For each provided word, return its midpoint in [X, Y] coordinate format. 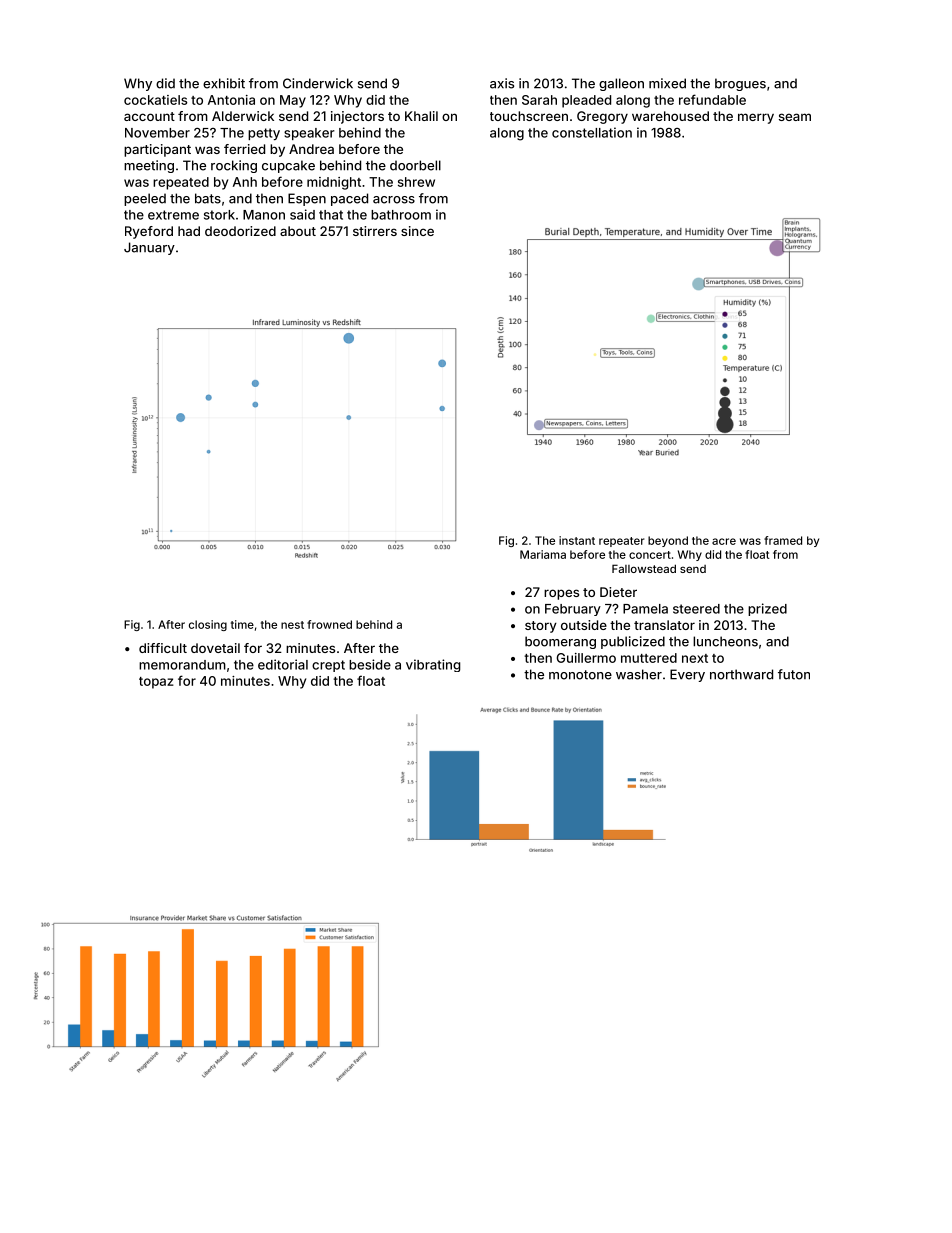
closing [208, 625]
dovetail [215, 648]
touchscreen [529, 116]
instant [577, 540]
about [298, 231]
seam [795, 117]
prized [767, 609]
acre [724, 541]
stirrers [375, 231]
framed [783, 540]
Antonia [231, 100]
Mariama [543, 554]
